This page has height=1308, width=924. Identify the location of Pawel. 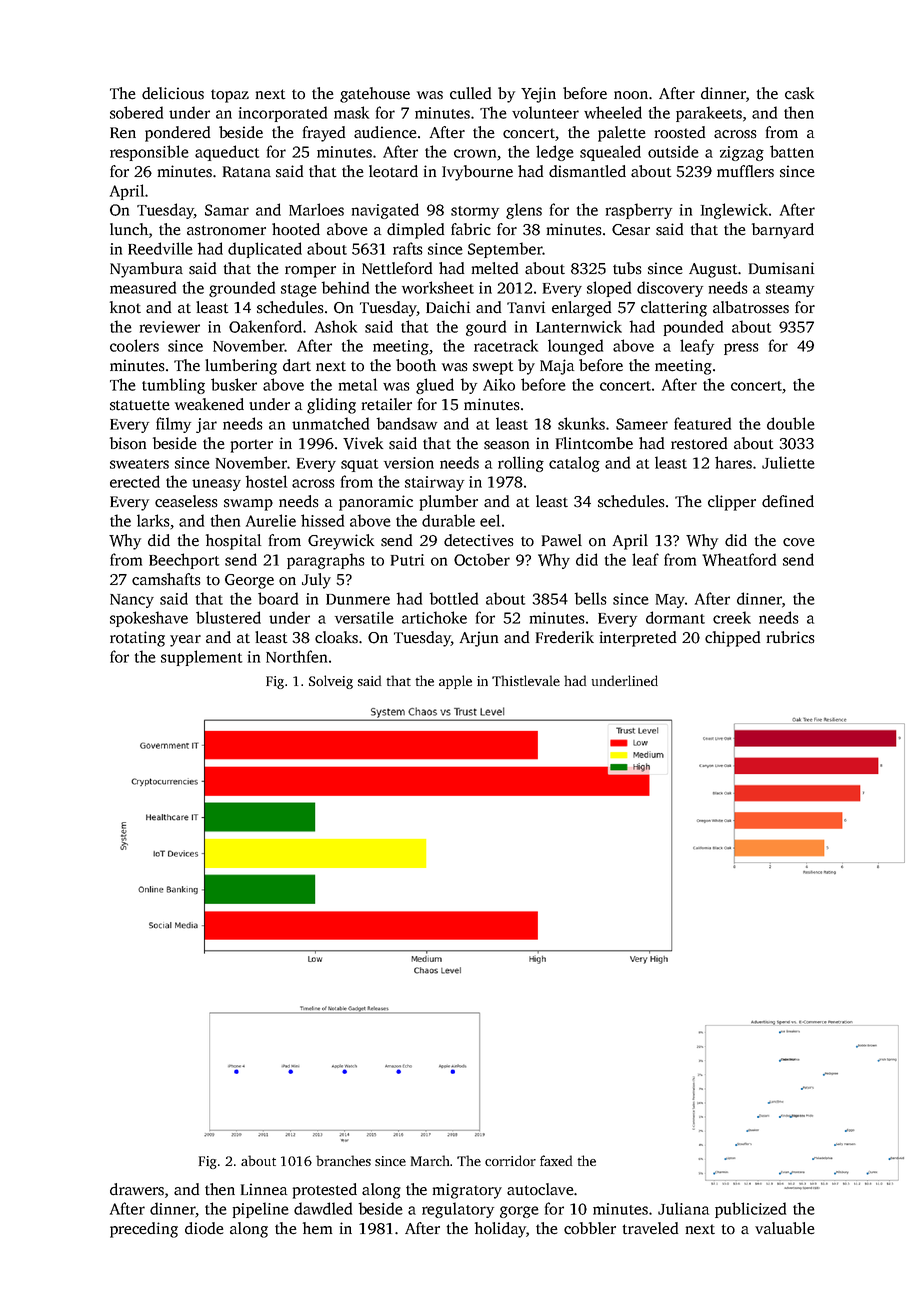
(562, 540).
